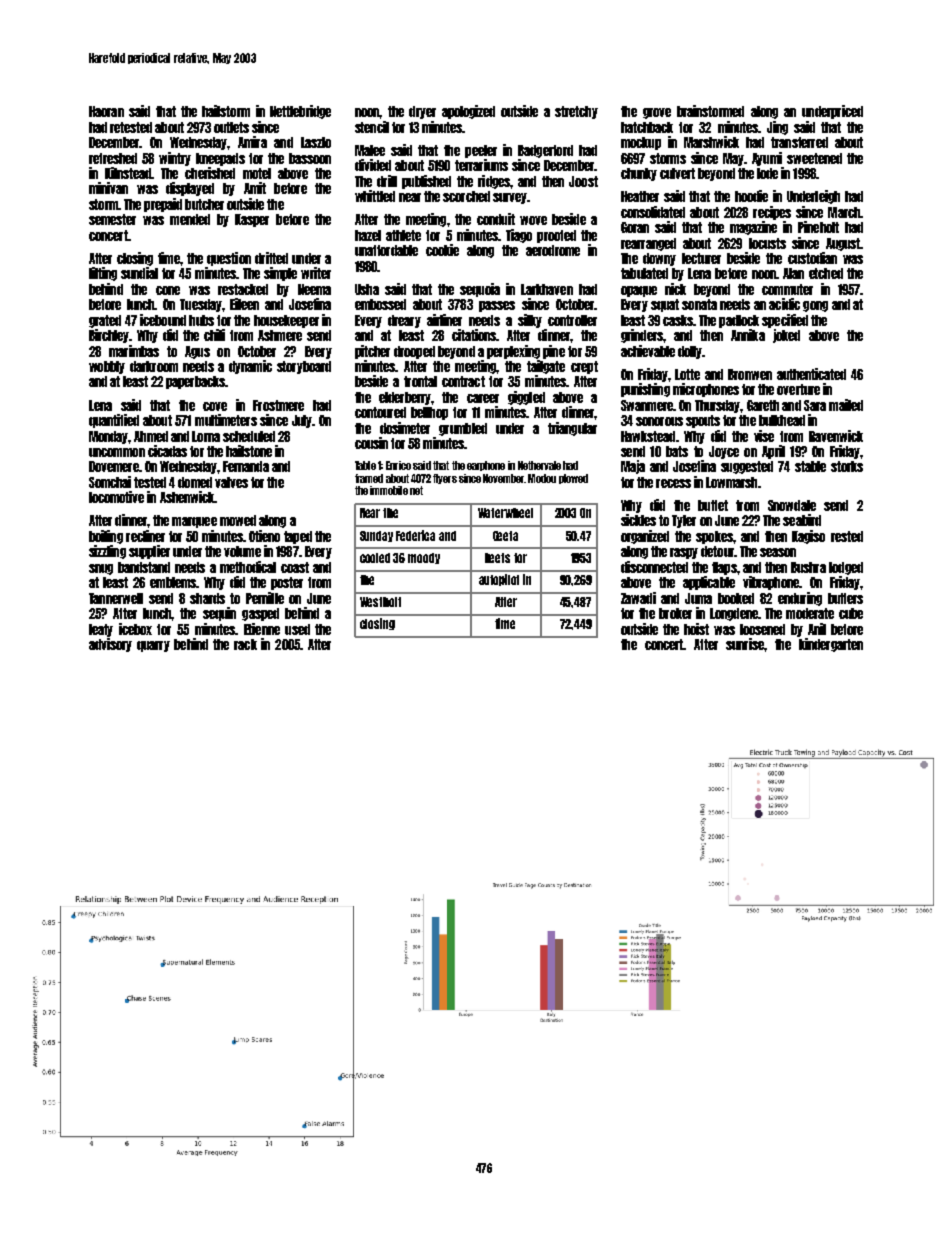 The width and height of the page is (952, 1233). What do you see at coordinates (812, 258) in the page?
I see `custodian` at bounding box center [812, 258].
